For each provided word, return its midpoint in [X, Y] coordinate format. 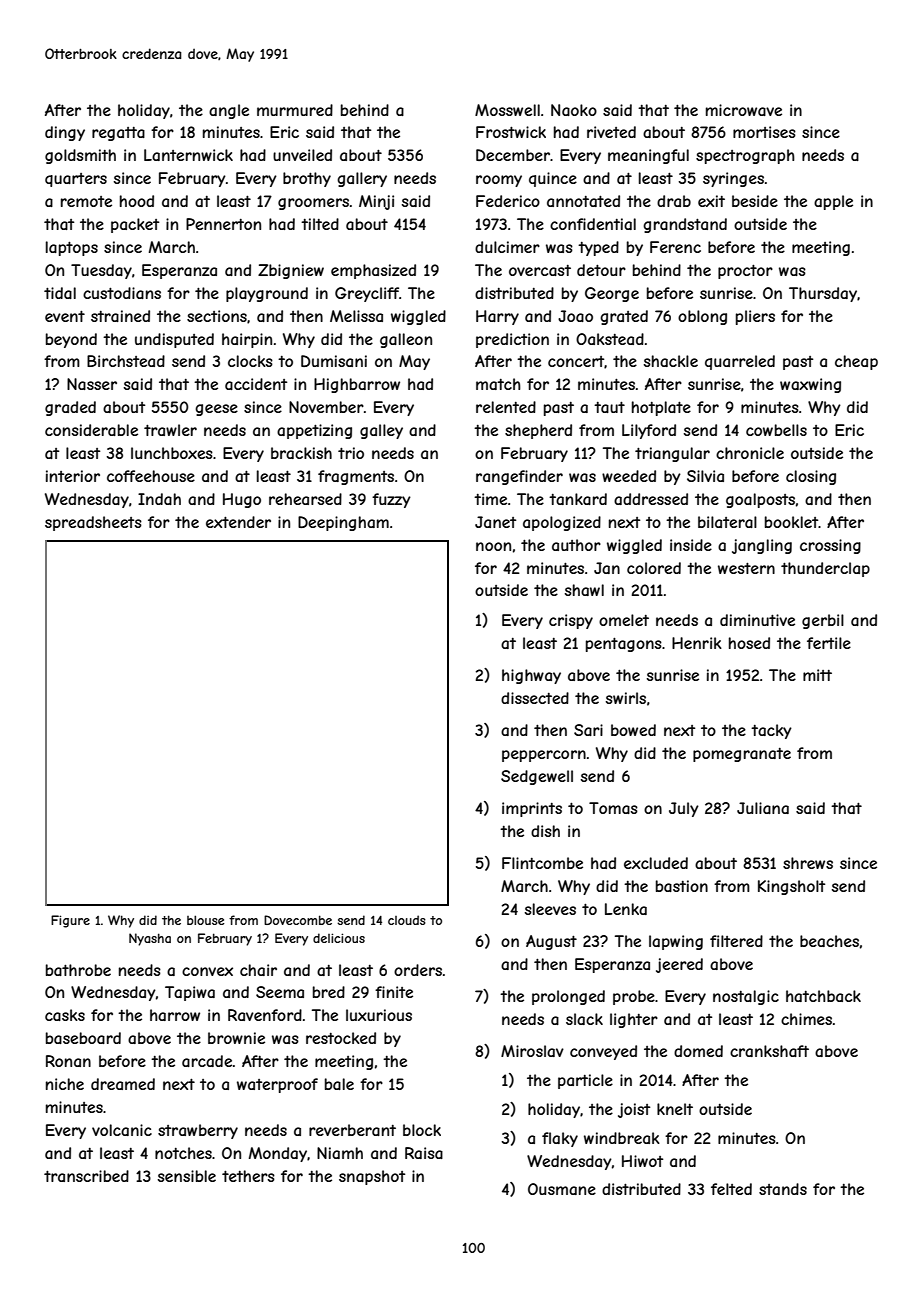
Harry [497, 317]
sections [217, 316]
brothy [307, 179]
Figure [70, 921]
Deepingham [343, 523]
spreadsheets [93, 523]
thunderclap [825, 569]
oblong [702, 317]
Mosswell [507, 110]
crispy [571, 621]
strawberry [198, 1131]
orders [418, 970]
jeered [679, 965]
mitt [817, 675]
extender [238, 522]
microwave [744, 110]
